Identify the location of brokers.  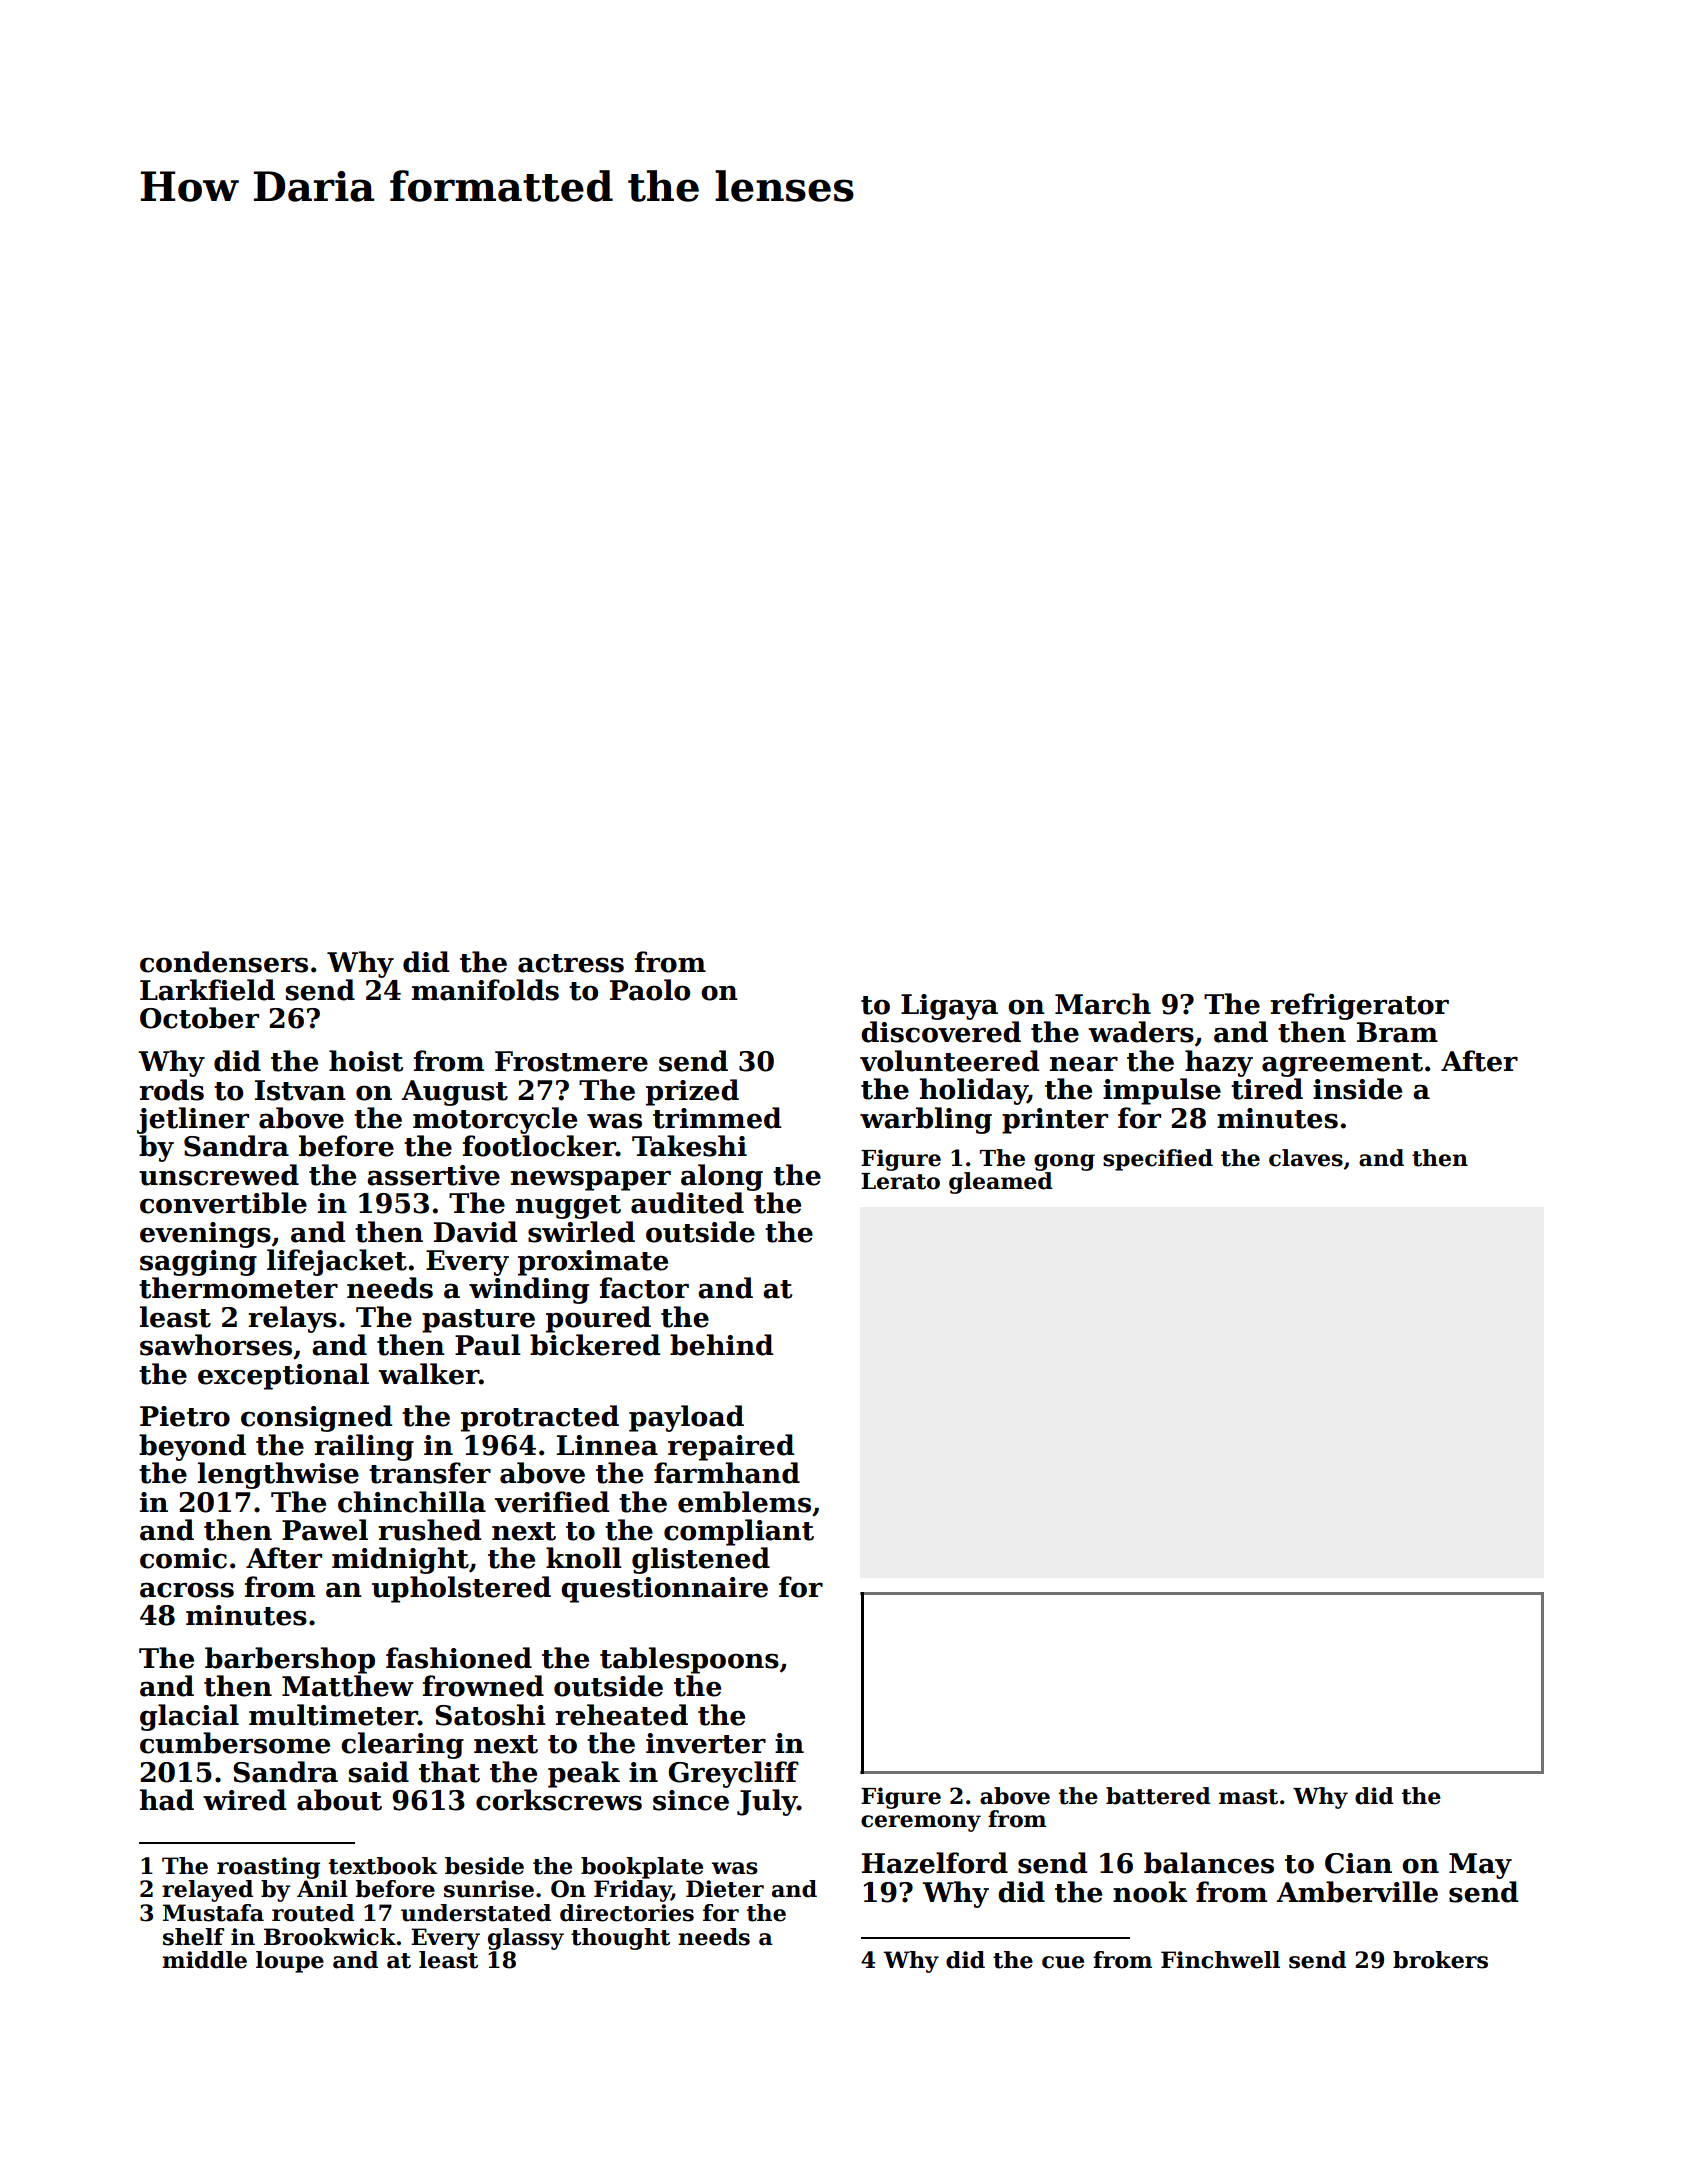
(1440, 1960).
